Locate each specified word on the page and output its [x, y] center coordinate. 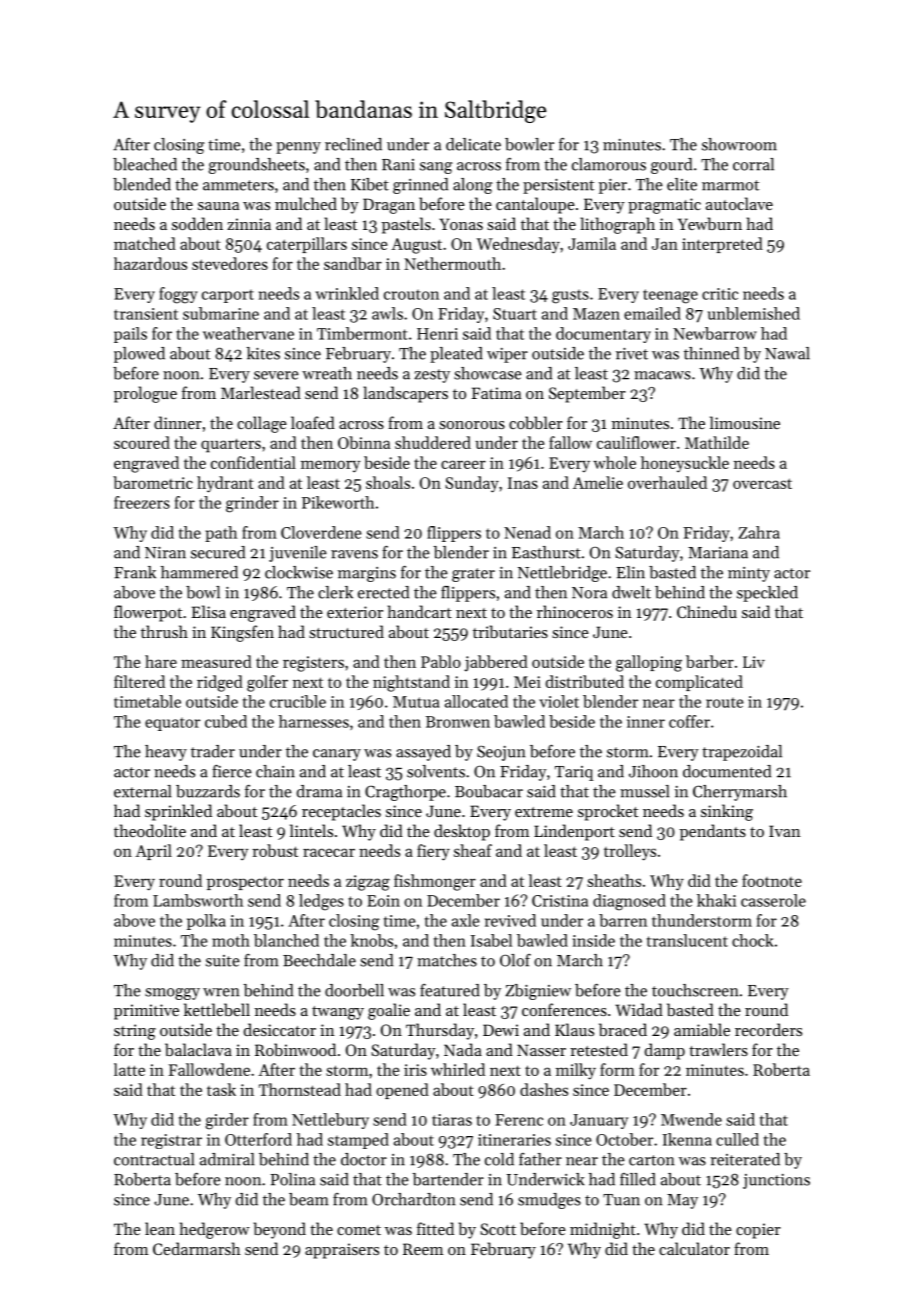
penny [298, 148]
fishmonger [435, 882]
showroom [739, 144]
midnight [603, 1230]
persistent [558, 186]
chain [275, 771]
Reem [423, 1249]
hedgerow [215, 1230]
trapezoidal [742, 753]
